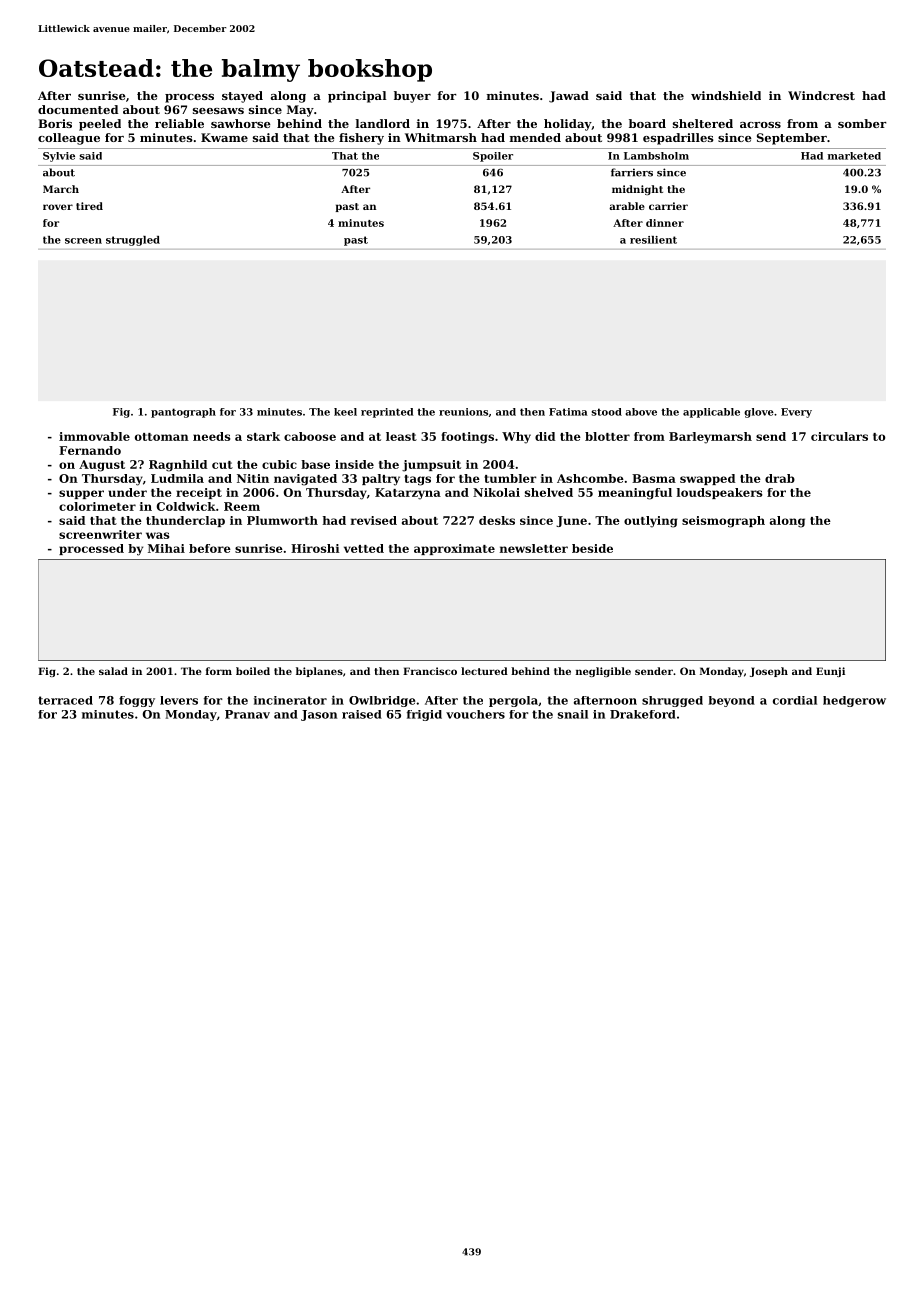 This image has width=924, height=1308. I want to click on reunions, so click(463, 412).
